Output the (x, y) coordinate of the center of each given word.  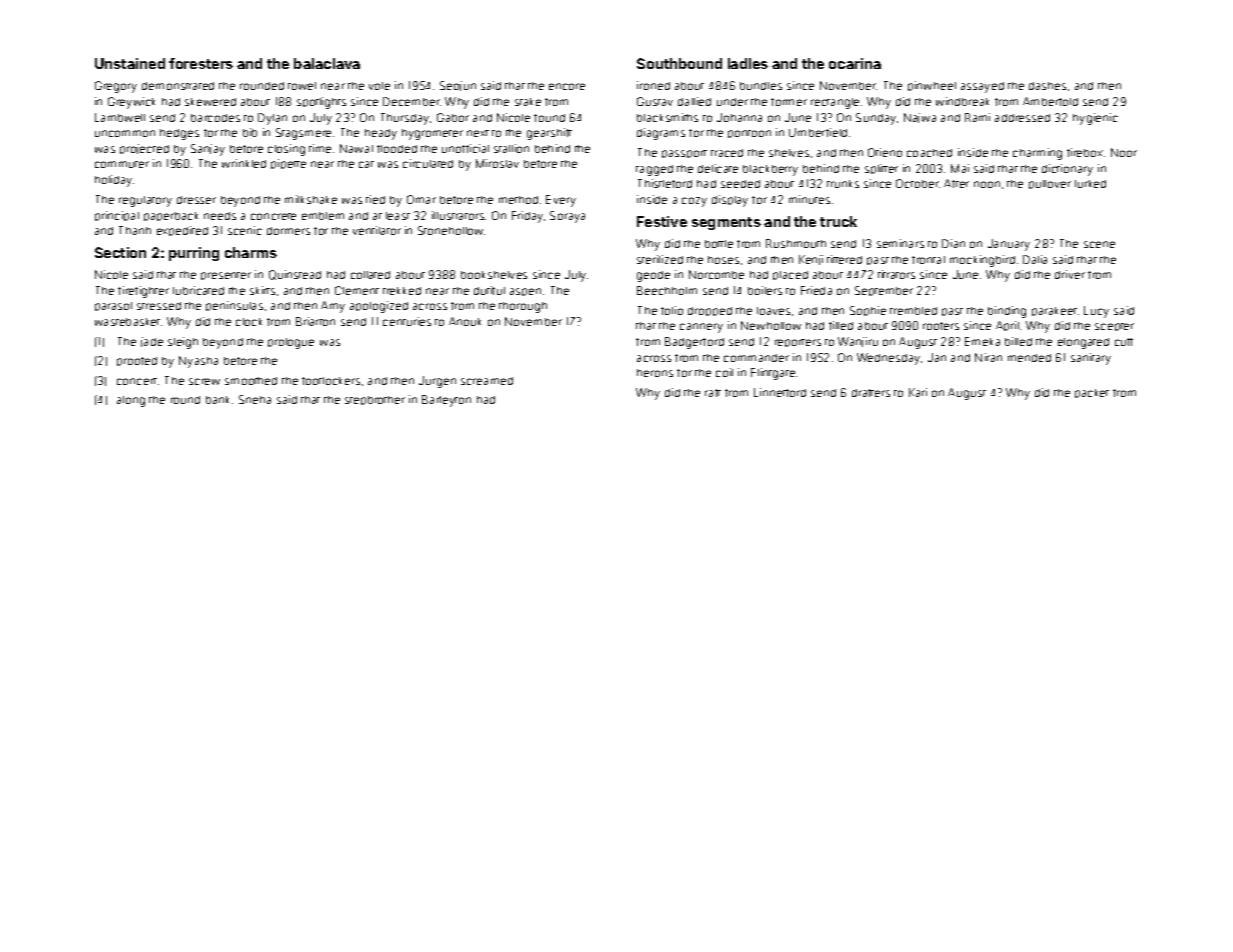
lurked (1090, 184)
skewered (210, 102)
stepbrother (375, 400)
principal (117, 216)
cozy (694, 202)
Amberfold (1050, 101)
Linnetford (780, 392)
